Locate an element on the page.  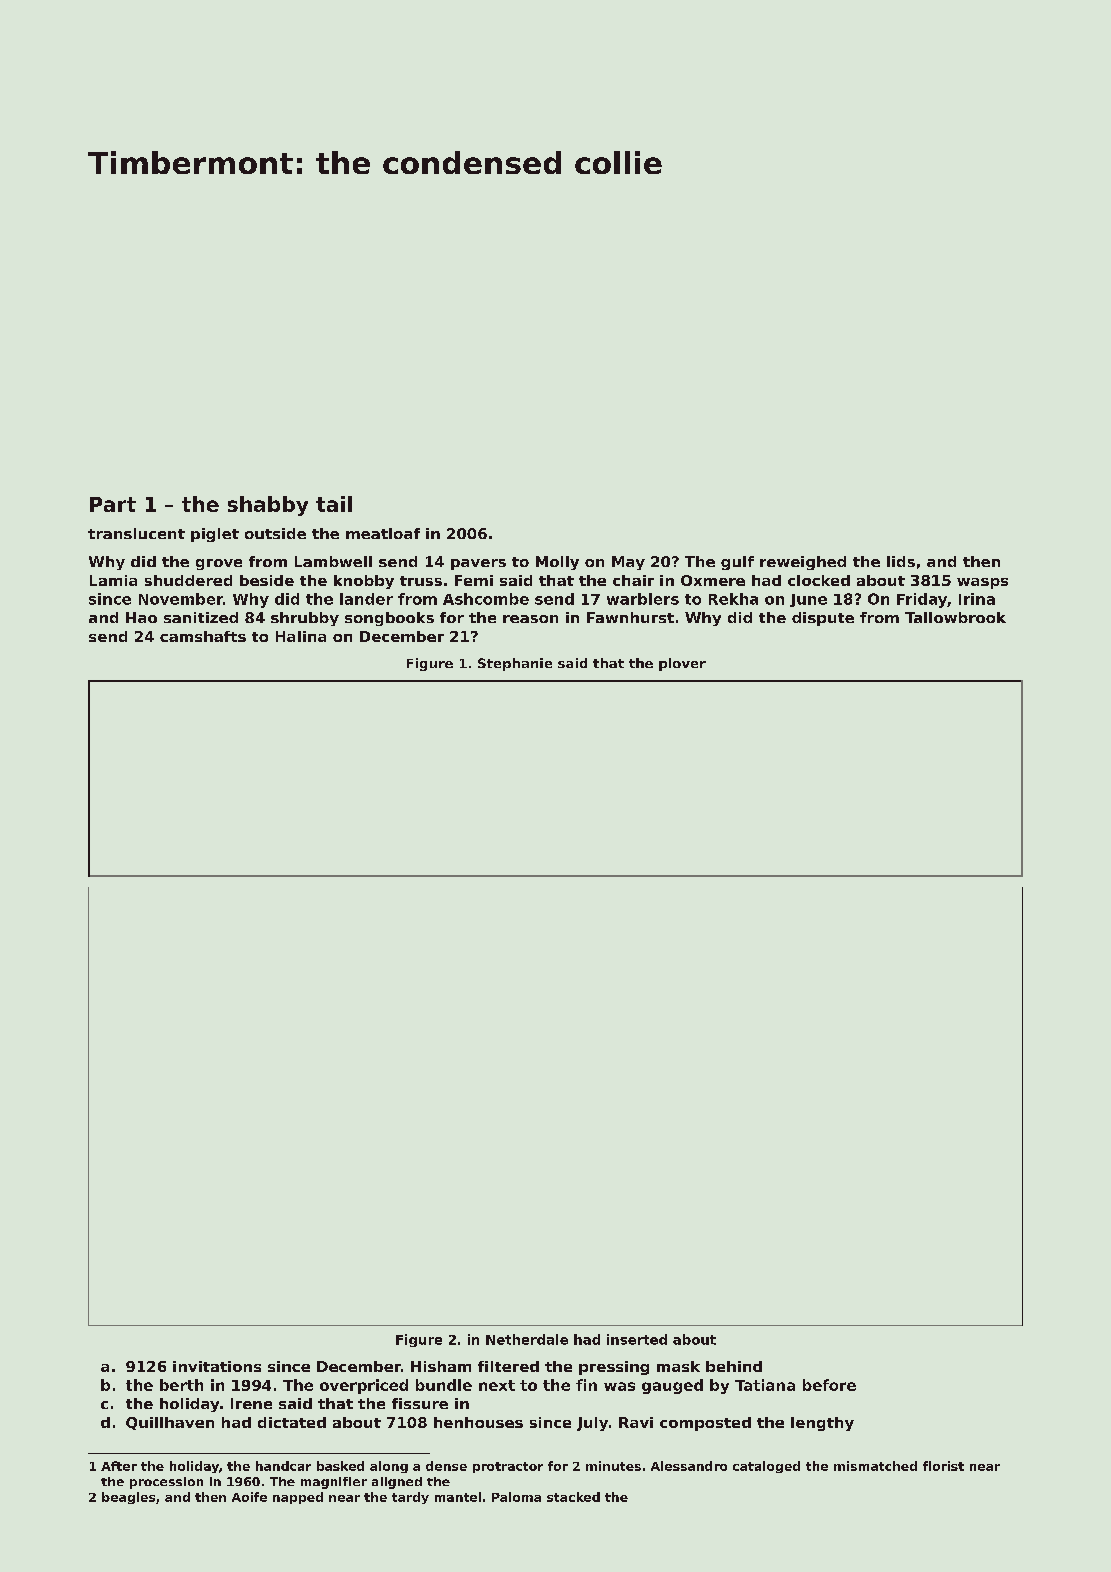
Hao is located at coordinates (141, 617).
